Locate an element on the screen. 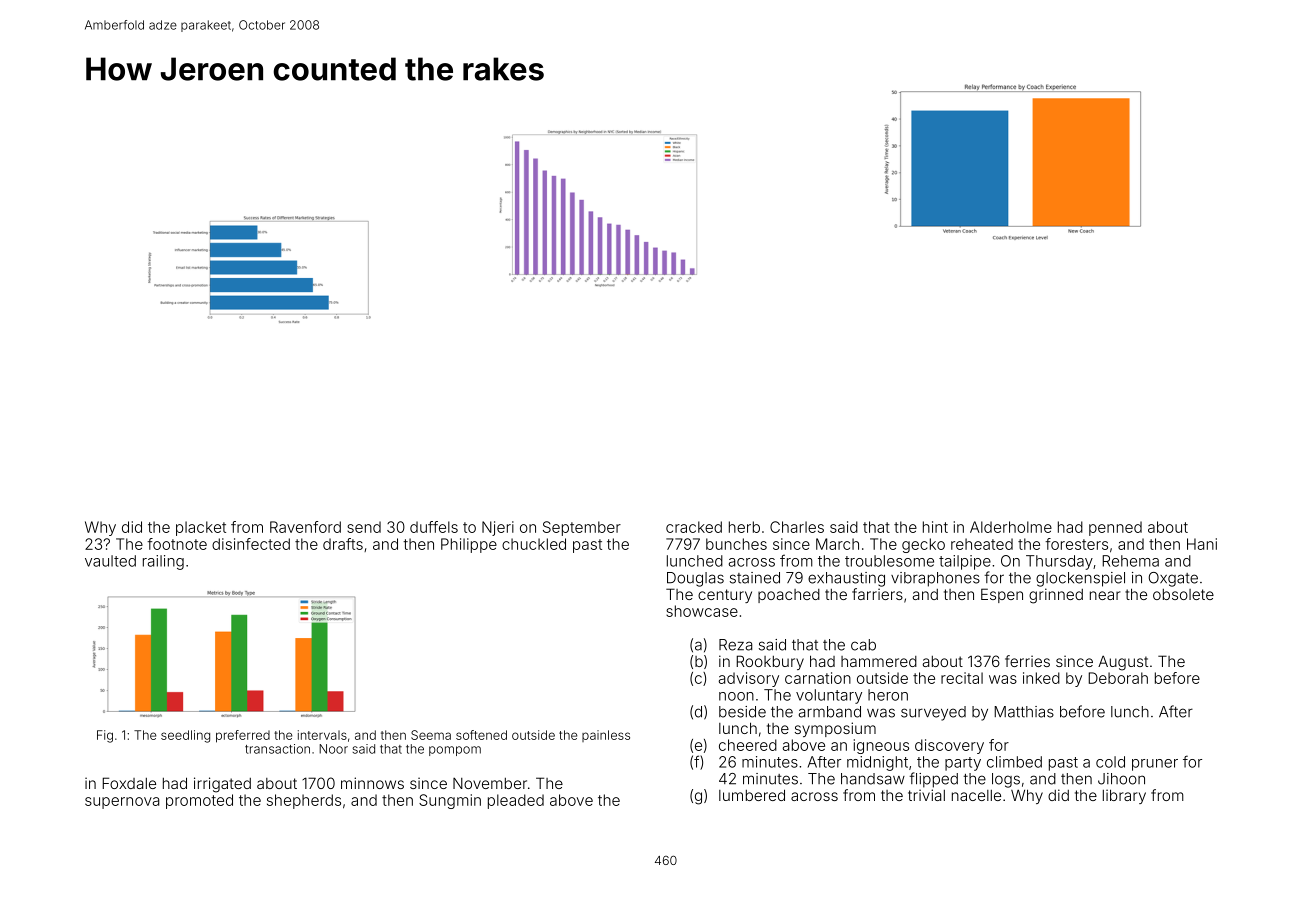 This screenshot has width=1308, height=924. footnote is located at coordinates (177, 544).
